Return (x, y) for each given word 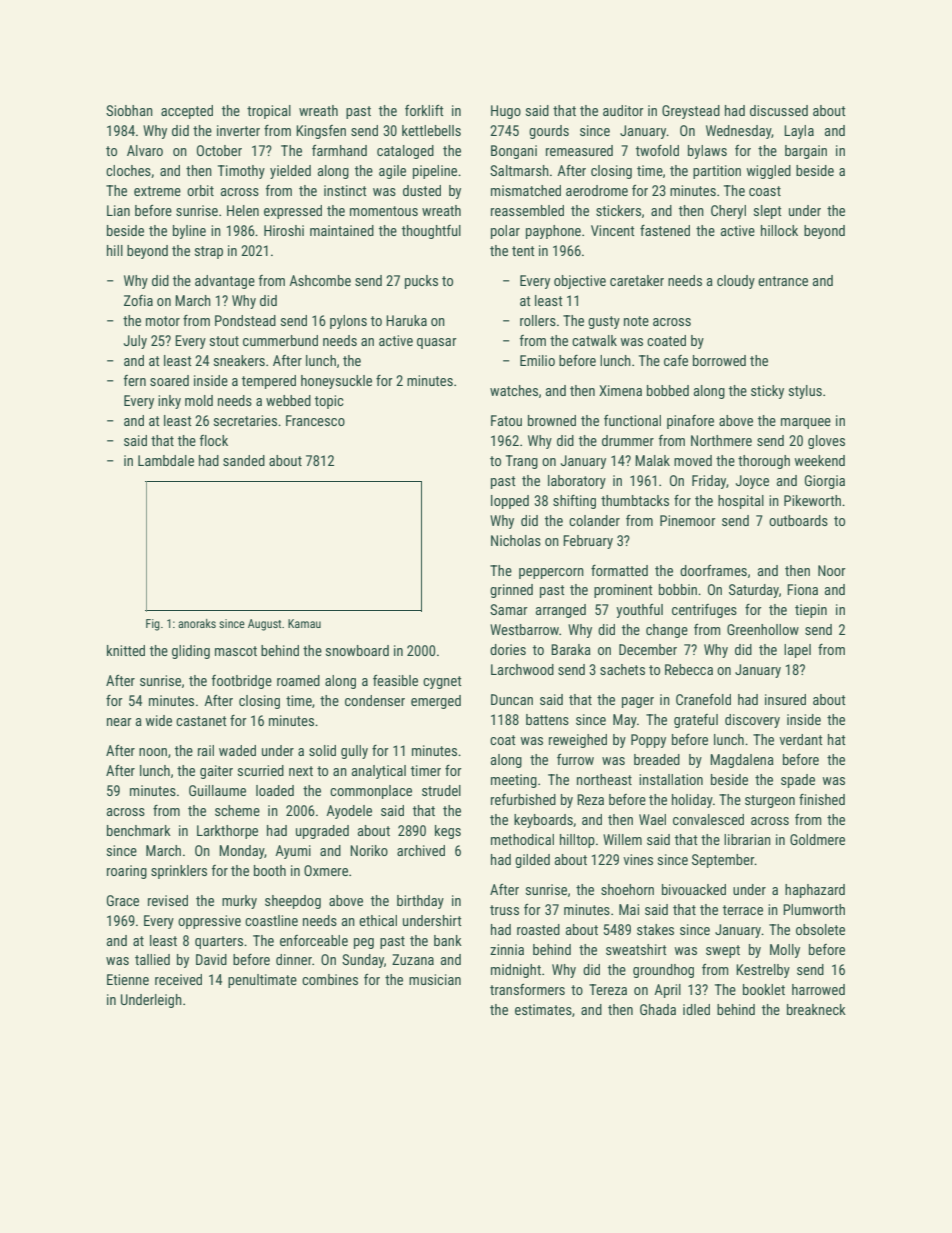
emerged (436, 702)
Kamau (304, 623)
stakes (655, 929)
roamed (298, 680)
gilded (532, 861)
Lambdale (166, 460)
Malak (652, 460)
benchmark (139, 830)
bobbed (668, 390)
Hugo (506, 112)
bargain (806, 152)
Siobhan (129, 110)
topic (329, 402)
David (211, 959)
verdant (800, 739)
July (135, 342)
